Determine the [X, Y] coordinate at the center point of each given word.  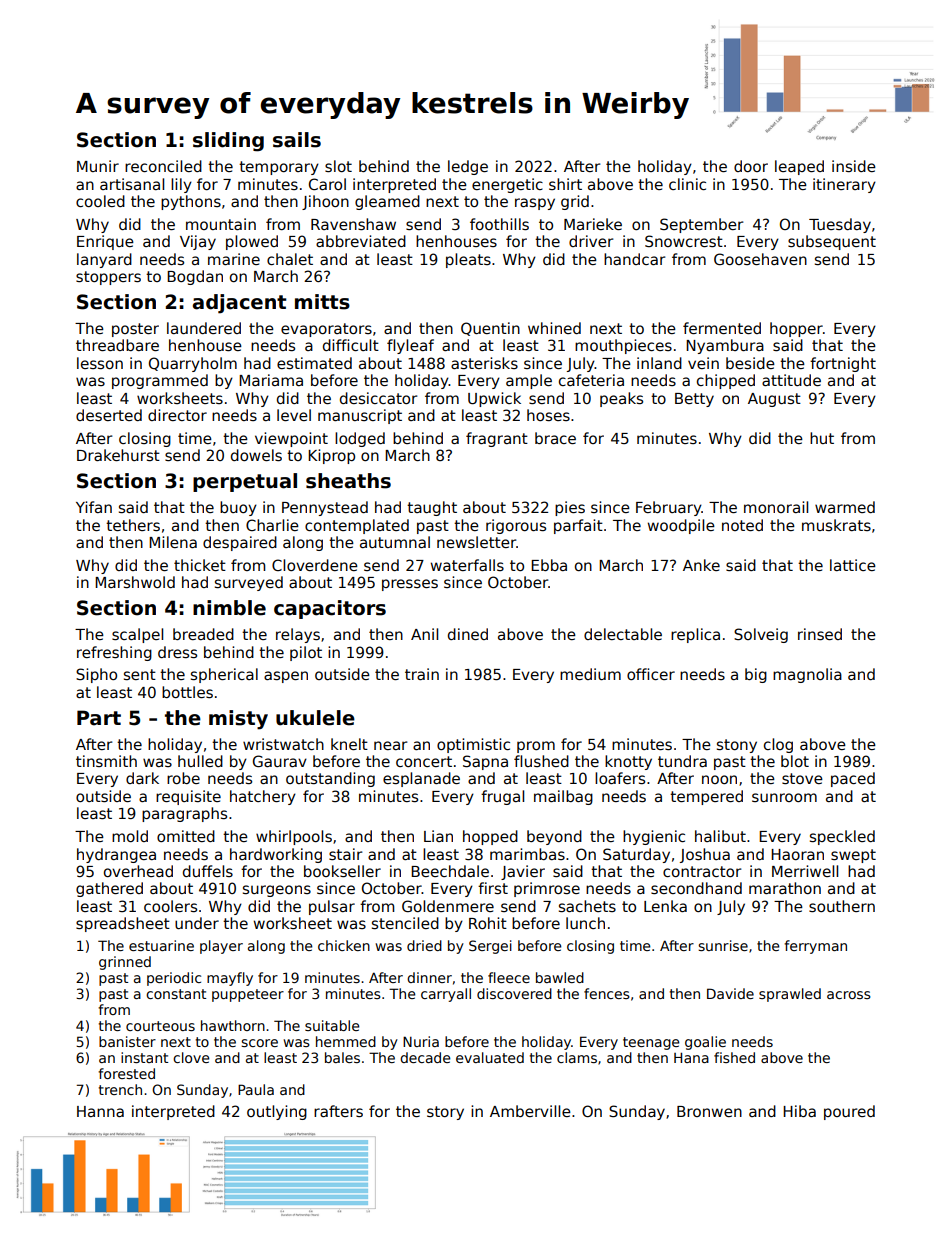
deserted [109, 415]
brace [555, 438]
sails [297, 140]
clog [778, 745]
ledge [468, 167]
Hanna [100, 1111]
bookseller [342, 871]
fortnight [843, 364]
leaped [799, 167]
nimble [229, 608]
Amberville [530, 1111]
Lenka [665, 906]
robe [183, 778]
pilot [306, 653]
